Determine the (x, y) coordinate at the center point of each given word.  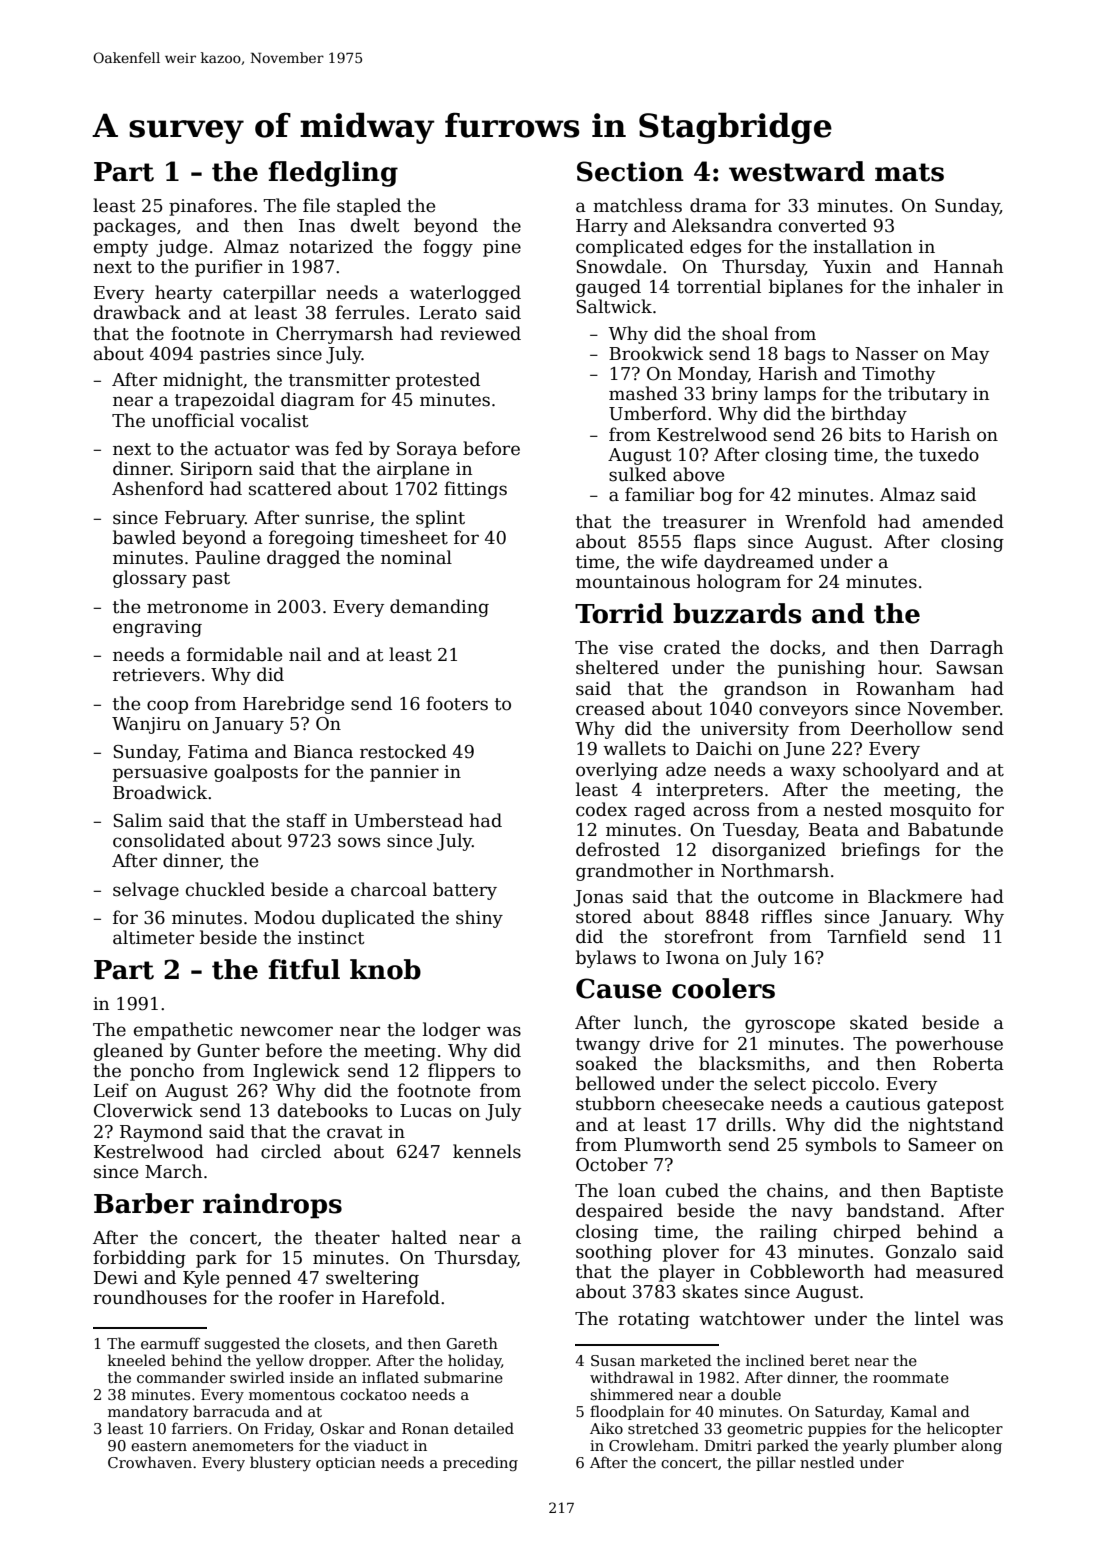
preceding (480, 1463)
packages (134, 227)
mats (909, 172)
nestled (827, 1462)
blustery (280, 1463)
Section (630, 171)
